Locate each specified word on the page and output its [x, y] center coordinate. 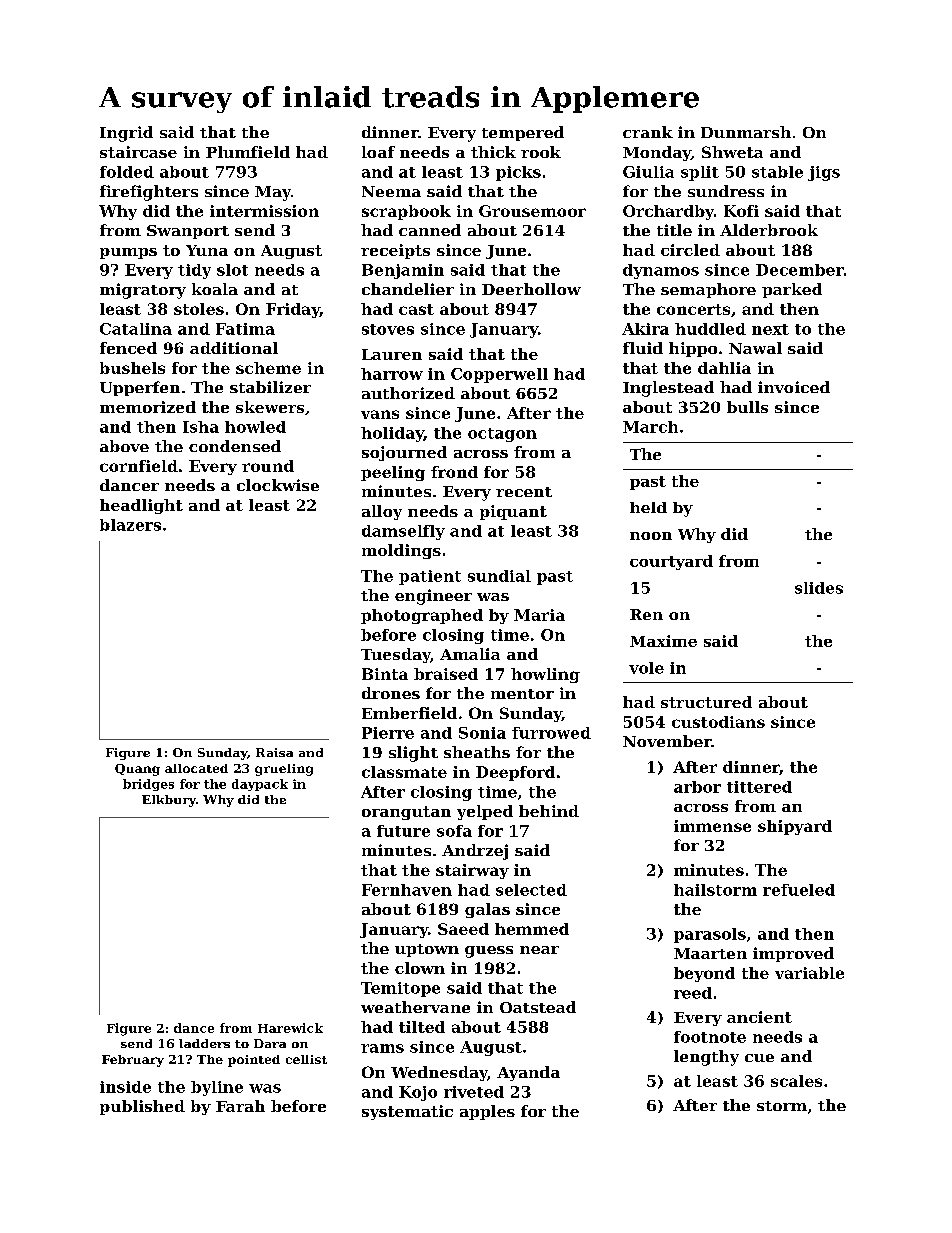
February [133, 1061]
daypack [260, 785]
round [268, 466]
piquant [513, 512]
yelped [485, 812]
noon [651, 536]
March [650, 427]
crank [648, 132]
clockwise [278, 485]
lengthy [706, 1058]
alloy [382, 512]
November [667, 741]
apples [487, 1112]
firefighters [149, 193]
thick [493, 152]
